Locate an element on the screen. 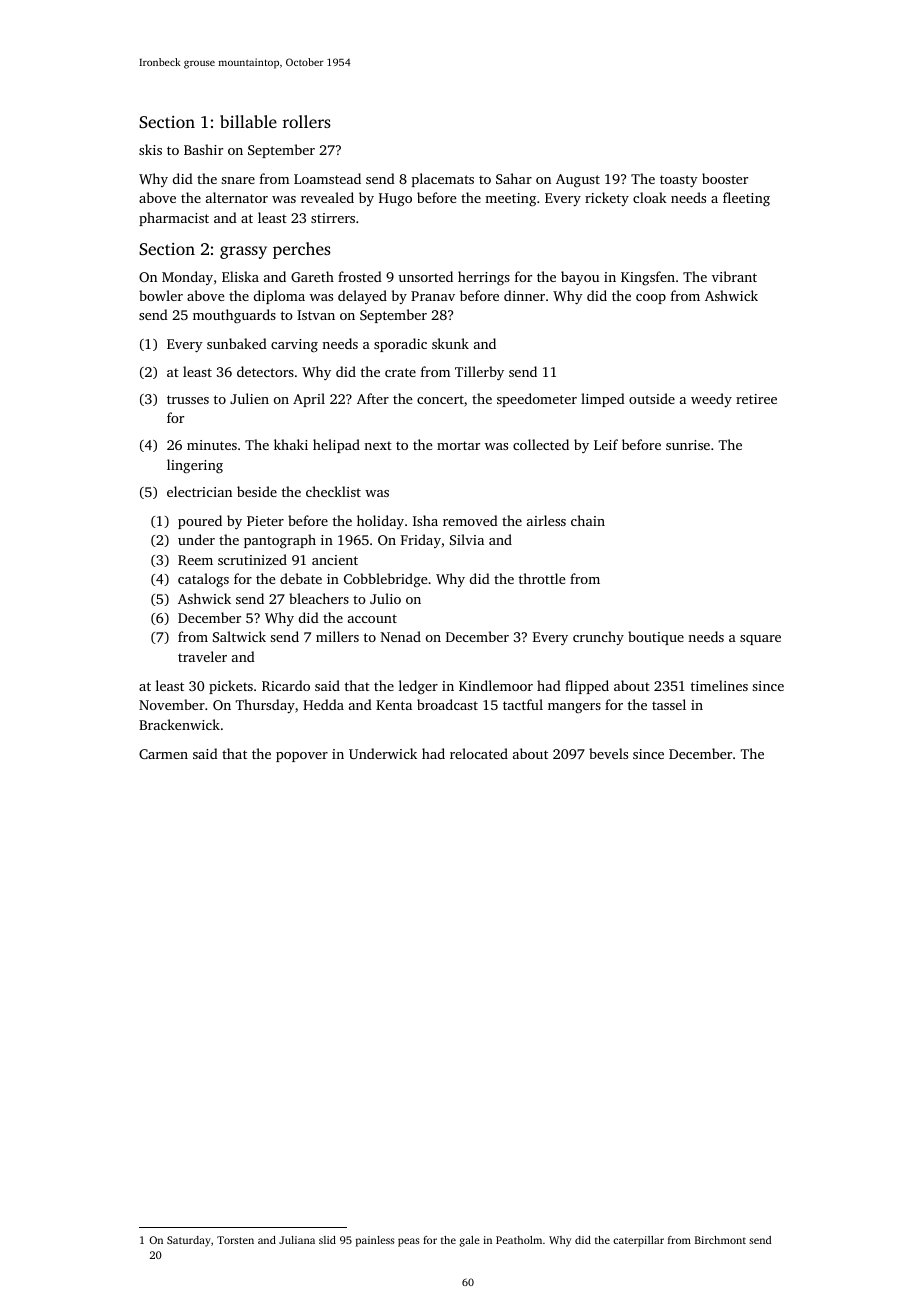 This screenshot has height=1314, width=924. chain is located at coordinates (588, 520).
